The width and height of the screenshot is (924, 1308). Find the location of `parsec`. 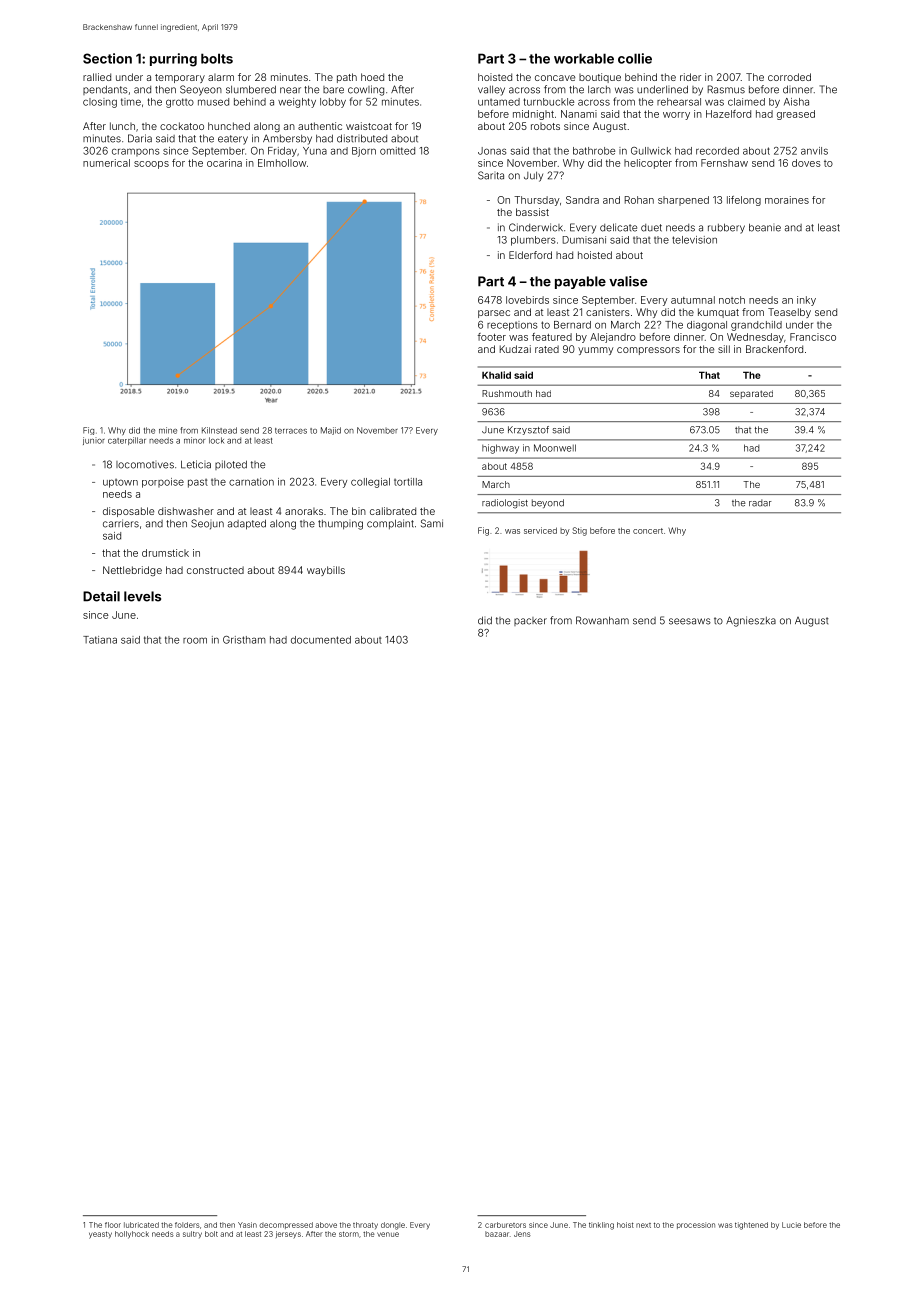

parsec is located at coordinates (494, 314).
